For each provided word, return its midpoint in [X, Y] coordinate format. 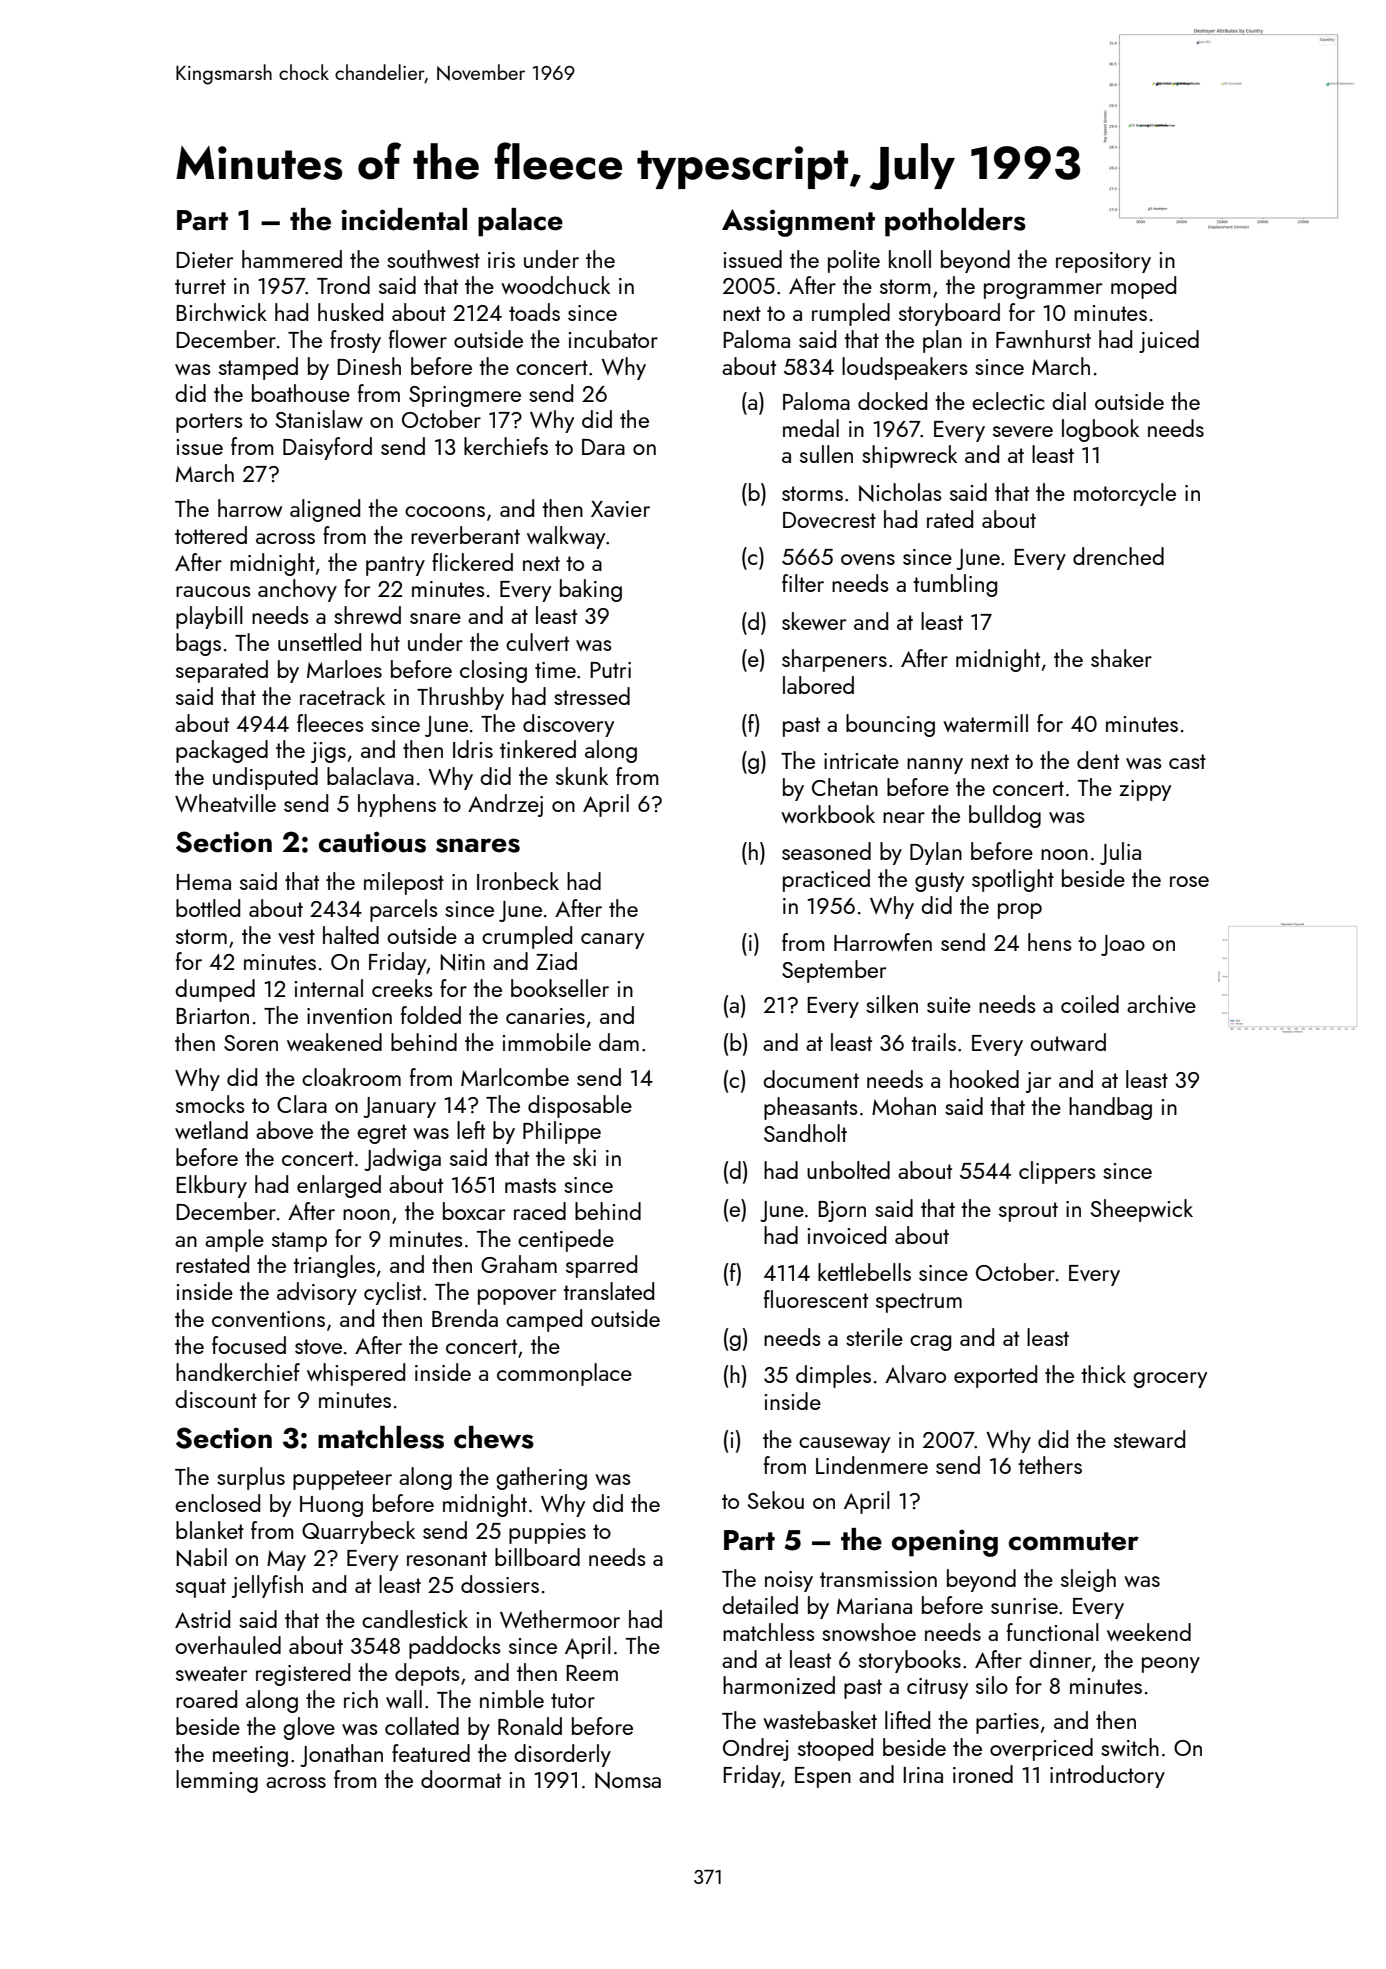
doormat [461, 1779]
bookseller [560, 988]
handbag [1110, 1108]
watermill [985, 723]
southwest [433, 259]
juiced [1169, 341]
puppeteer [342, 1480]
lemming [217, 1781]
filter [803, 583]
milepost [404, 883]
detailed [760, 1605]
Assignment [798, 223]
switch [1130, 1747]
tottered [211, 535]
